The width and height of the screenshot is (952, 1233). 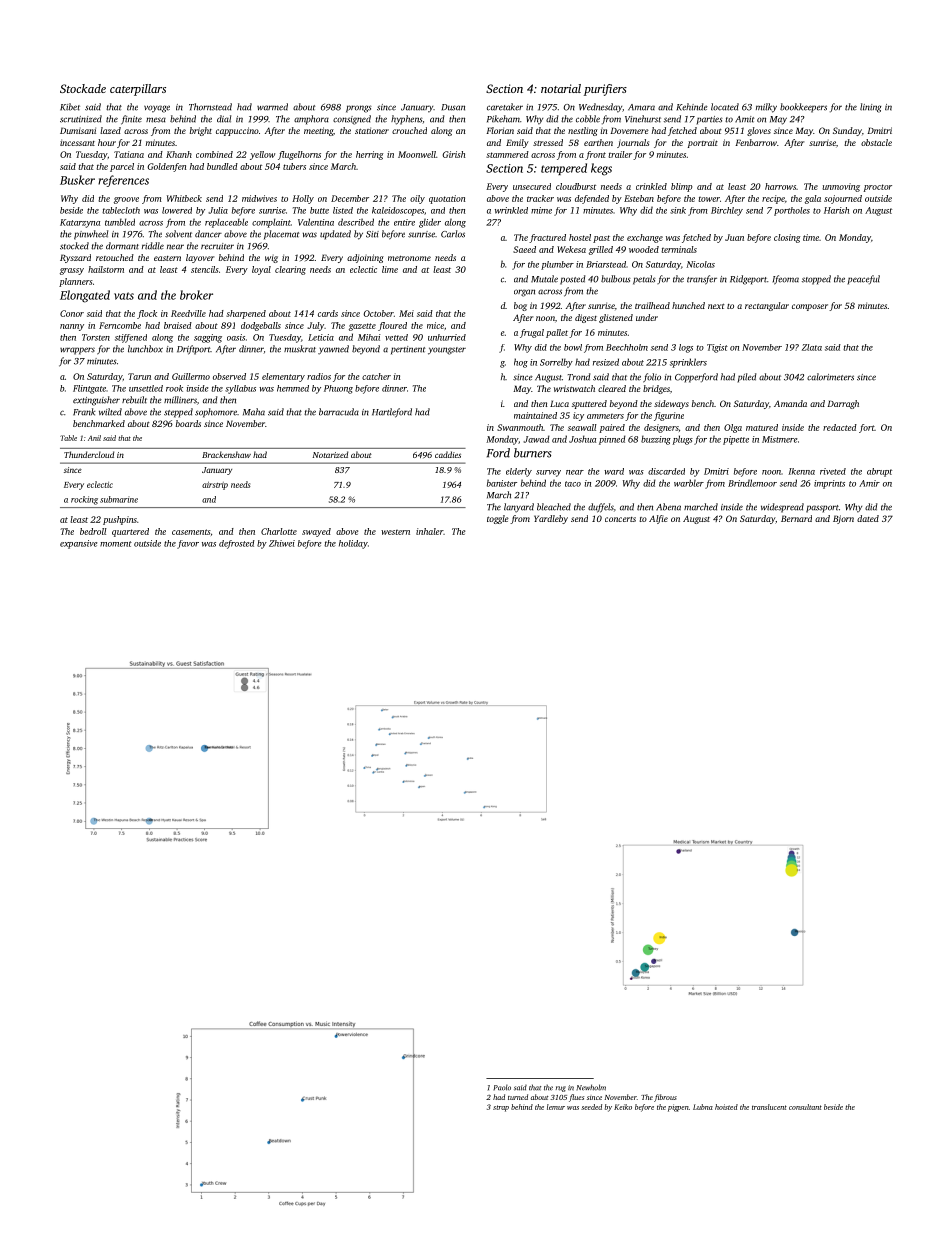 I want to click on lowered, so click(x=177, y=210).
